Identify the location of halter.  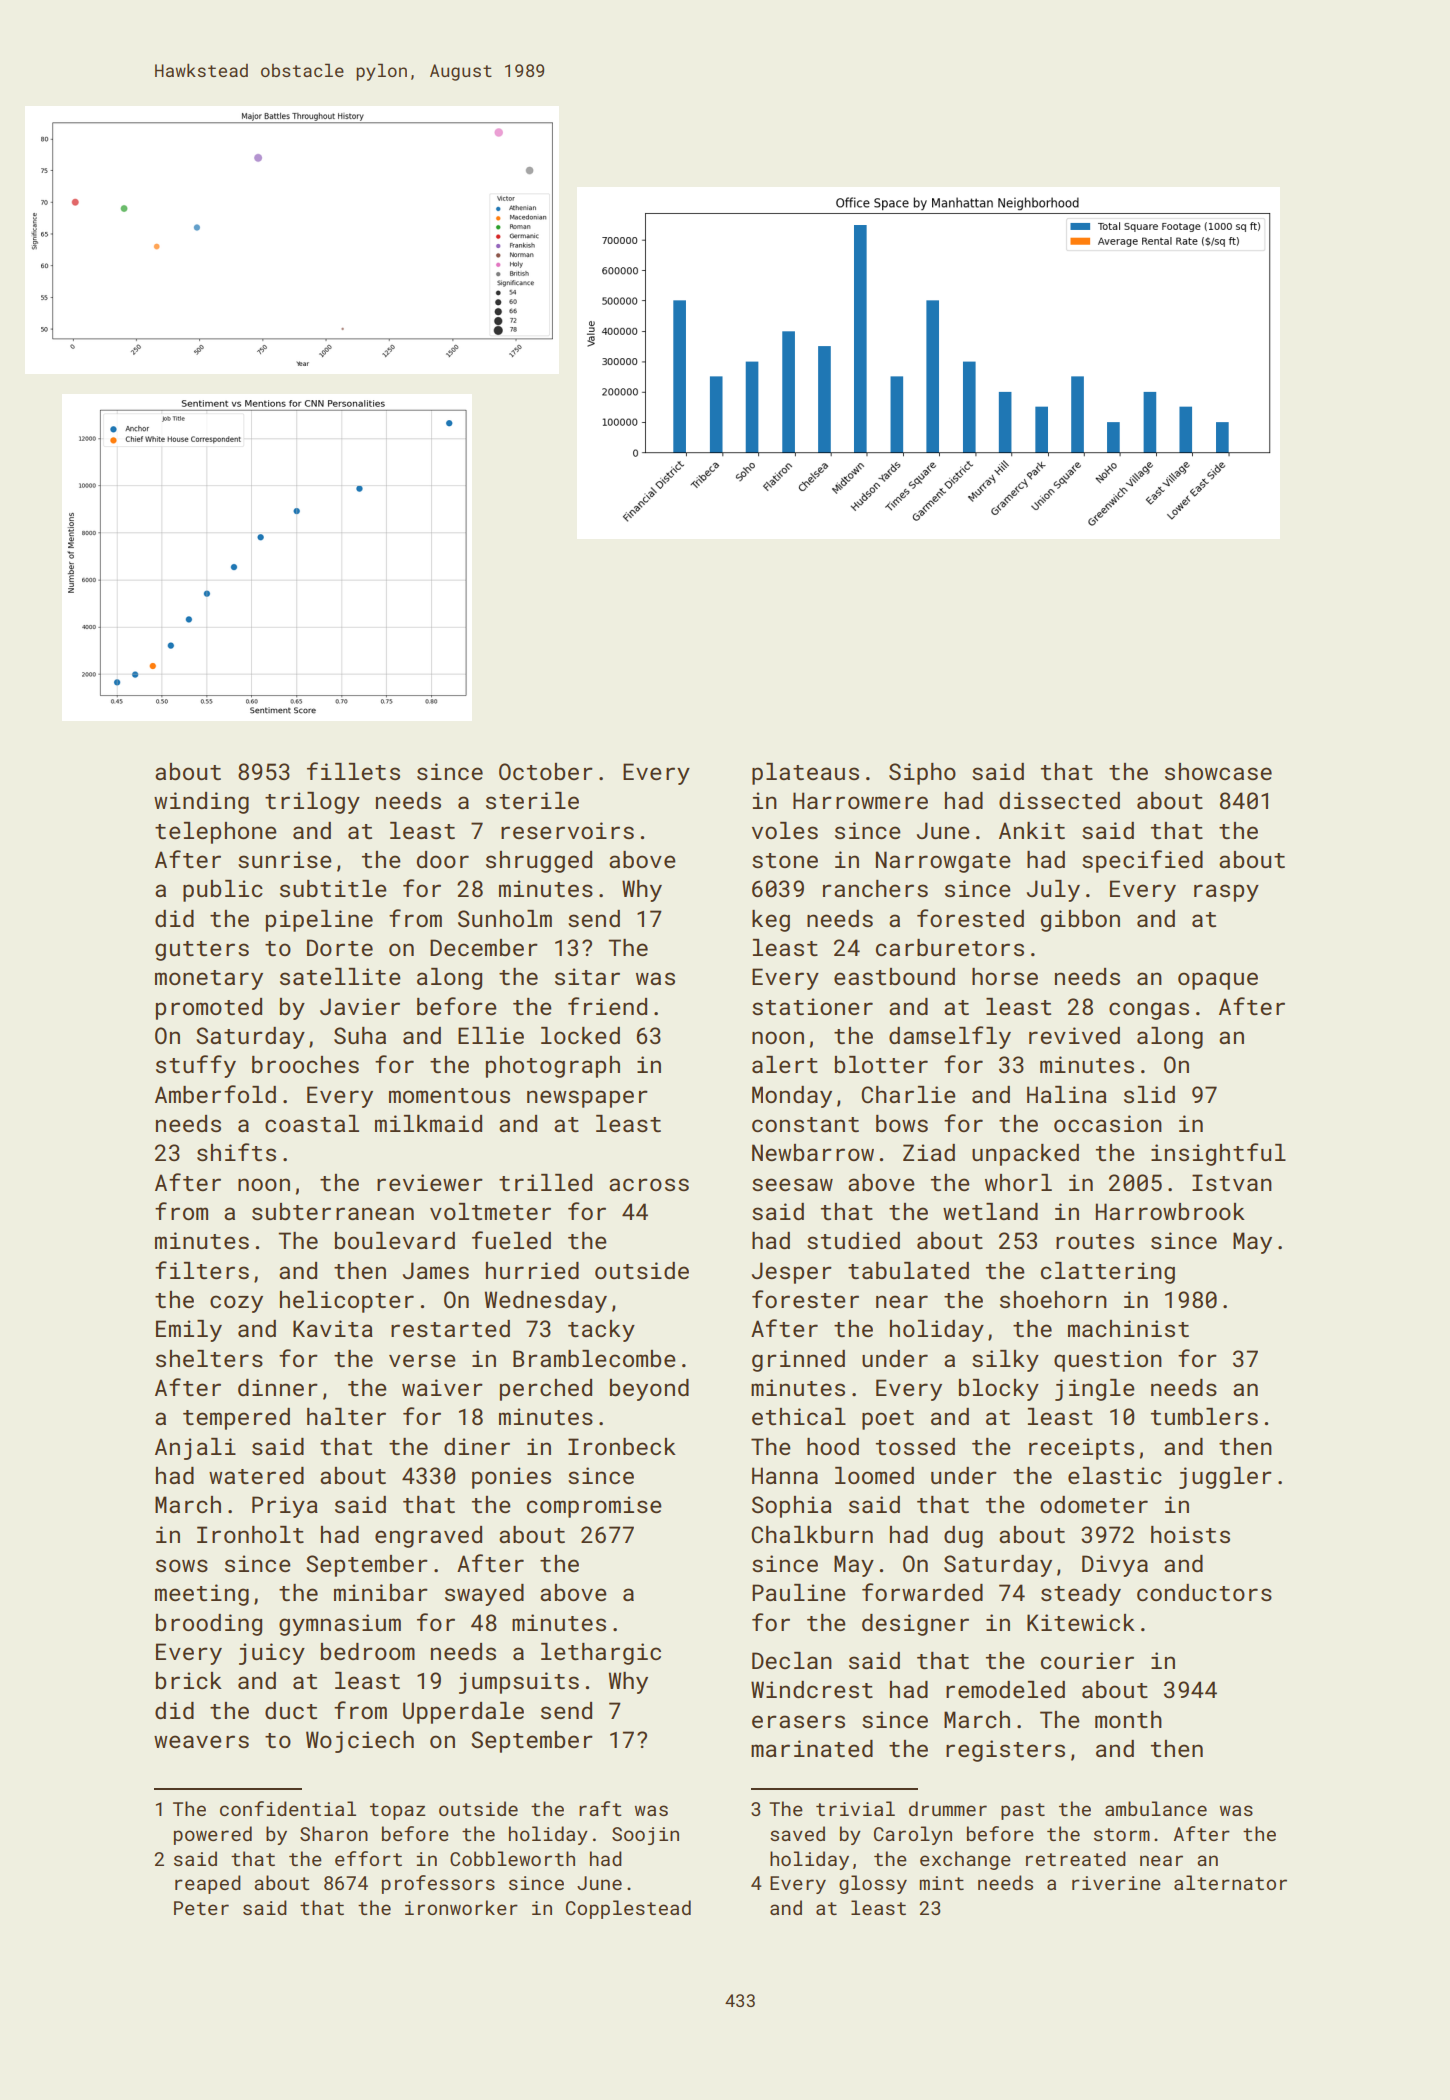
(346, 1416).
